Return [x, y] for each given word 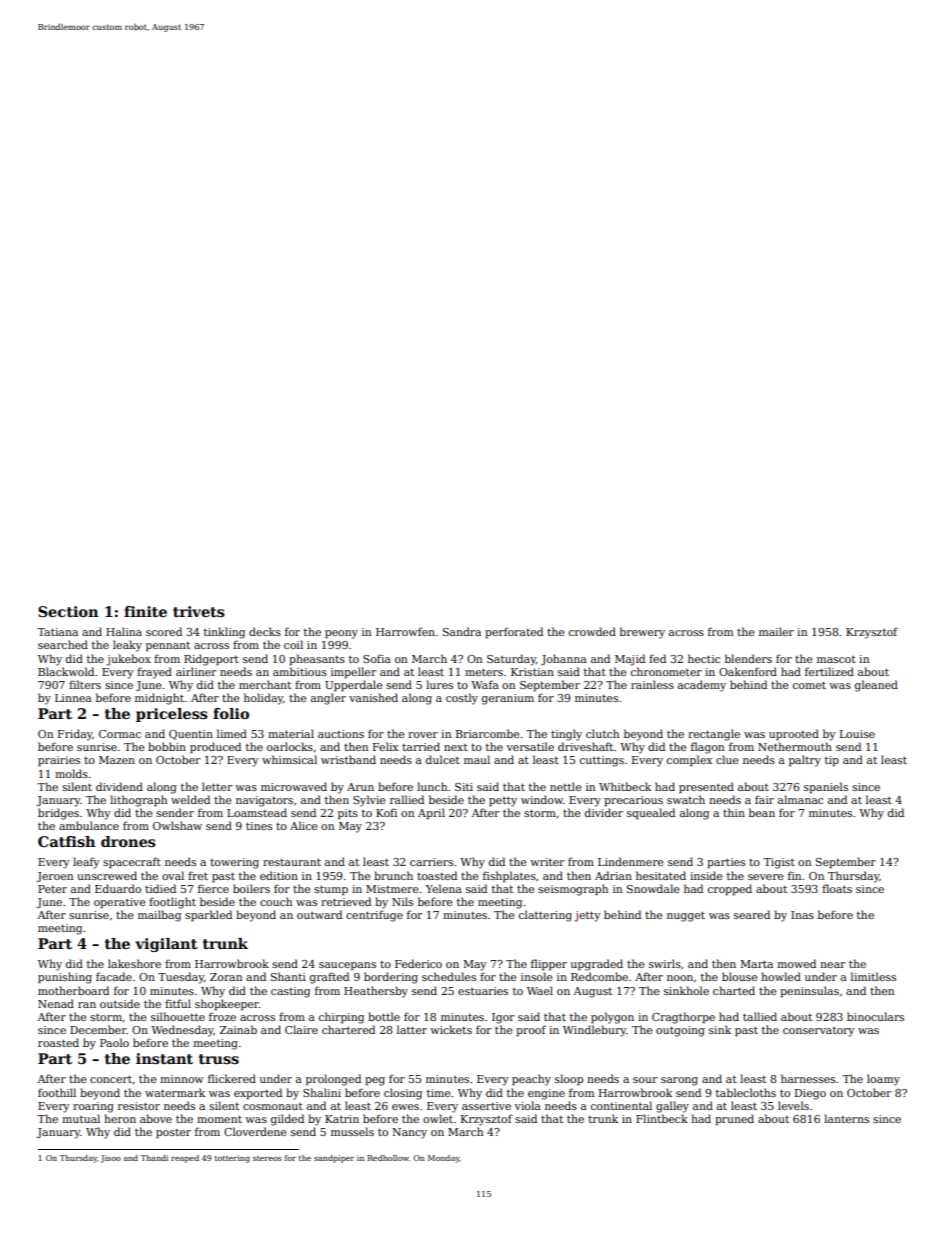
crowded [592, 631]
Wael [540, 990]
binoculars [875, 1016]
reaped [185, 1159]
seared [752, 914]
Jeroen [54, 877]
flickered [232, 1078]
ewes [405, 1107]
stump [331, 890]
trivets [199, 611]
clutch [602, 733]
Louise [857, 734]
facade [114, 976]
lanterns [846, 1118]
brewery [642, 633]
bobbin [167, 746]
